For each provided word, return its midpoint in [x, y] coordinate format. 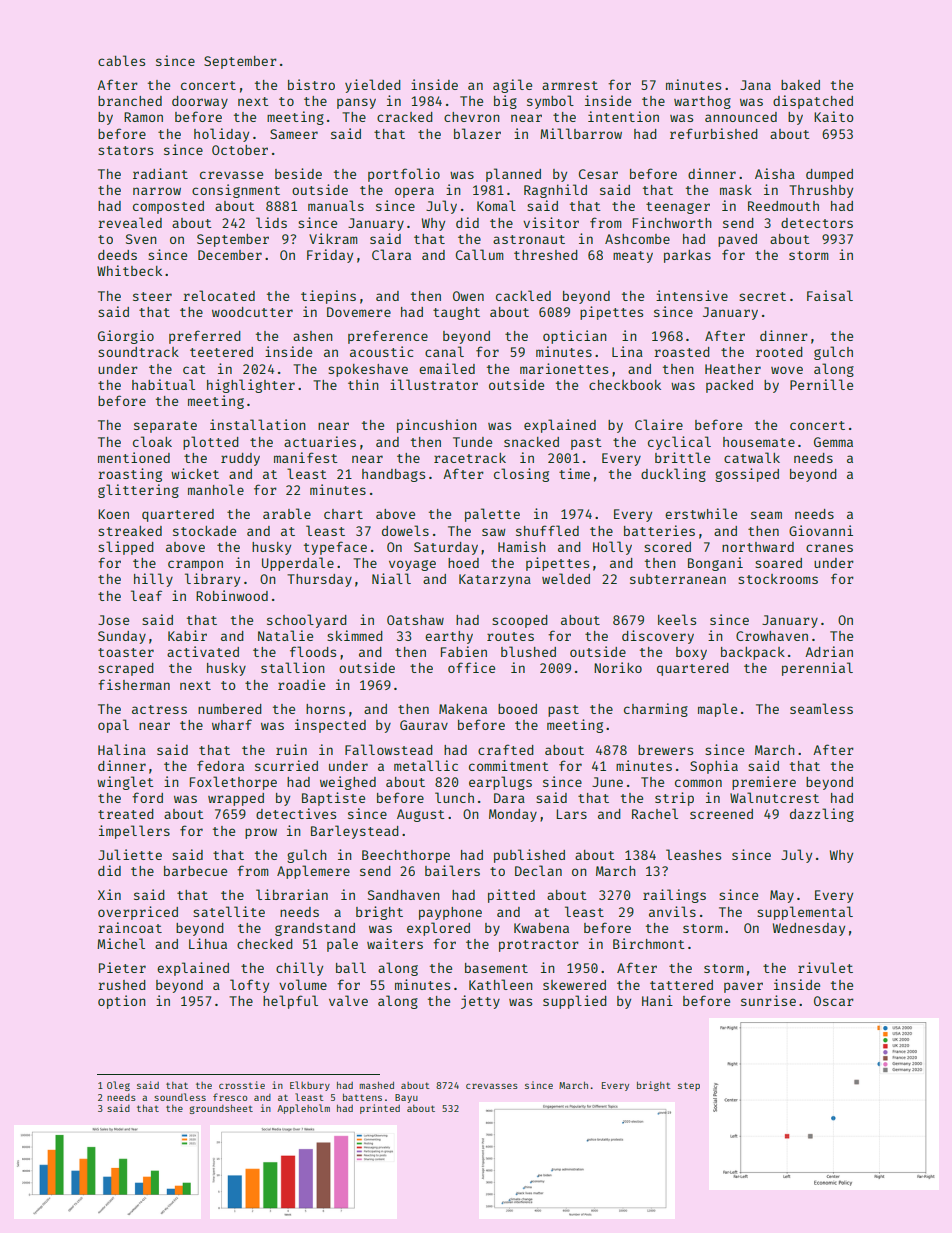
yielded [373, 86]
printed [380, 1109]
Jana [755, 85]
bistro [311, 84]
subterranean [678, 579]
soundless [180, 1097]
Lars [572, 814]
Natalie [285, 635]
